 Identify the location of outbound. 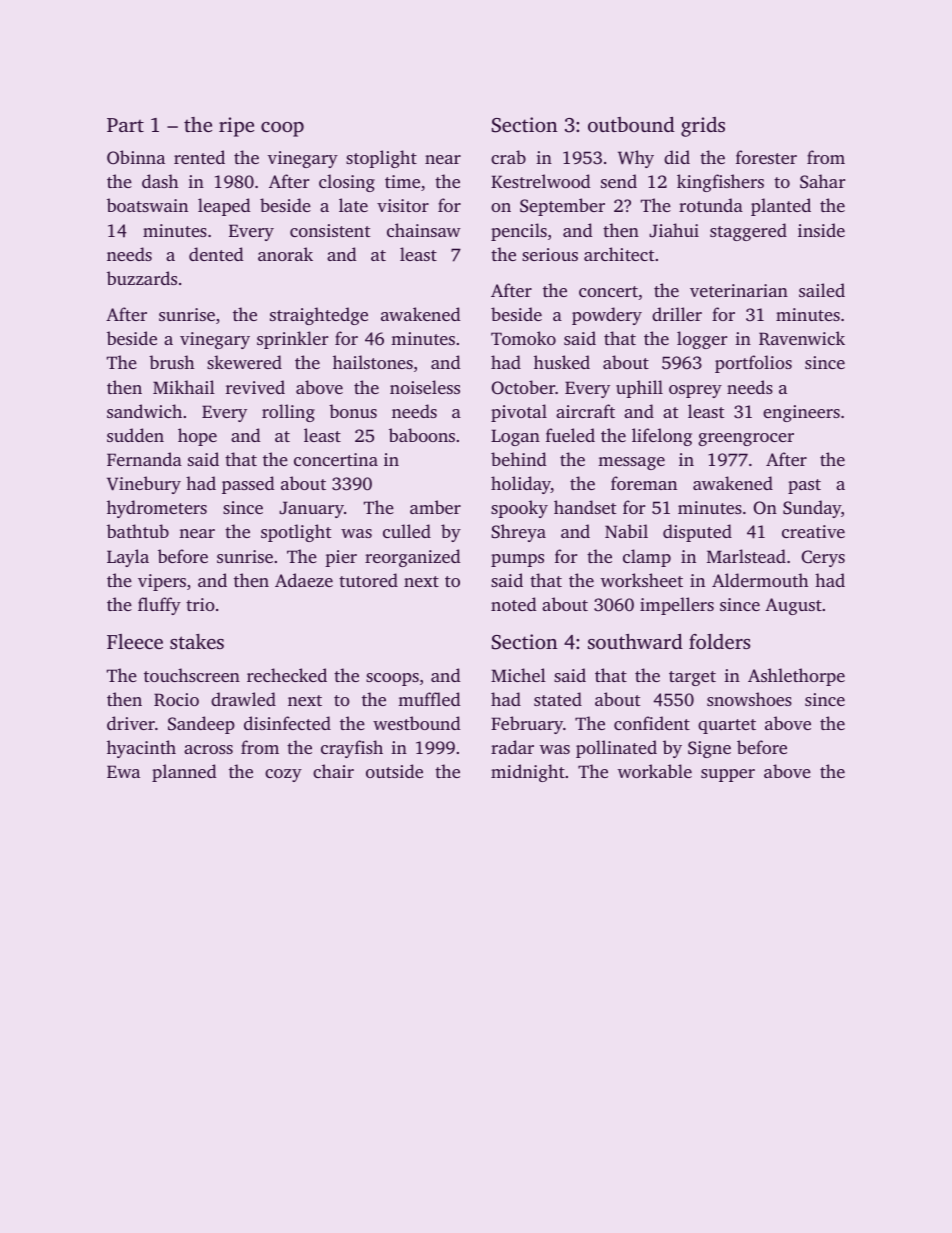
(631, 124).
